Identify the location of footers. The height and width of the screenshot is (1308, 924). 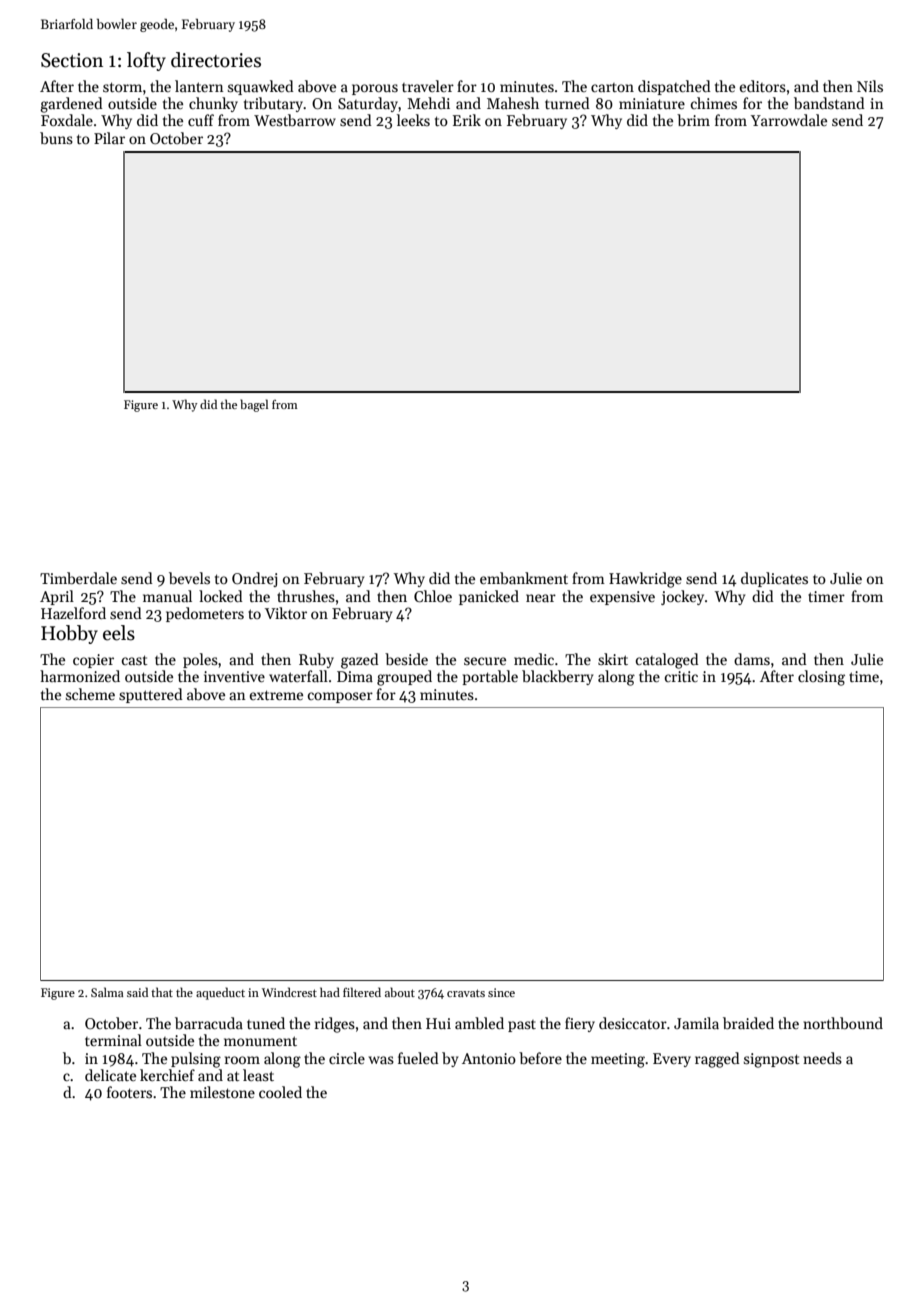
(129, 1092).
